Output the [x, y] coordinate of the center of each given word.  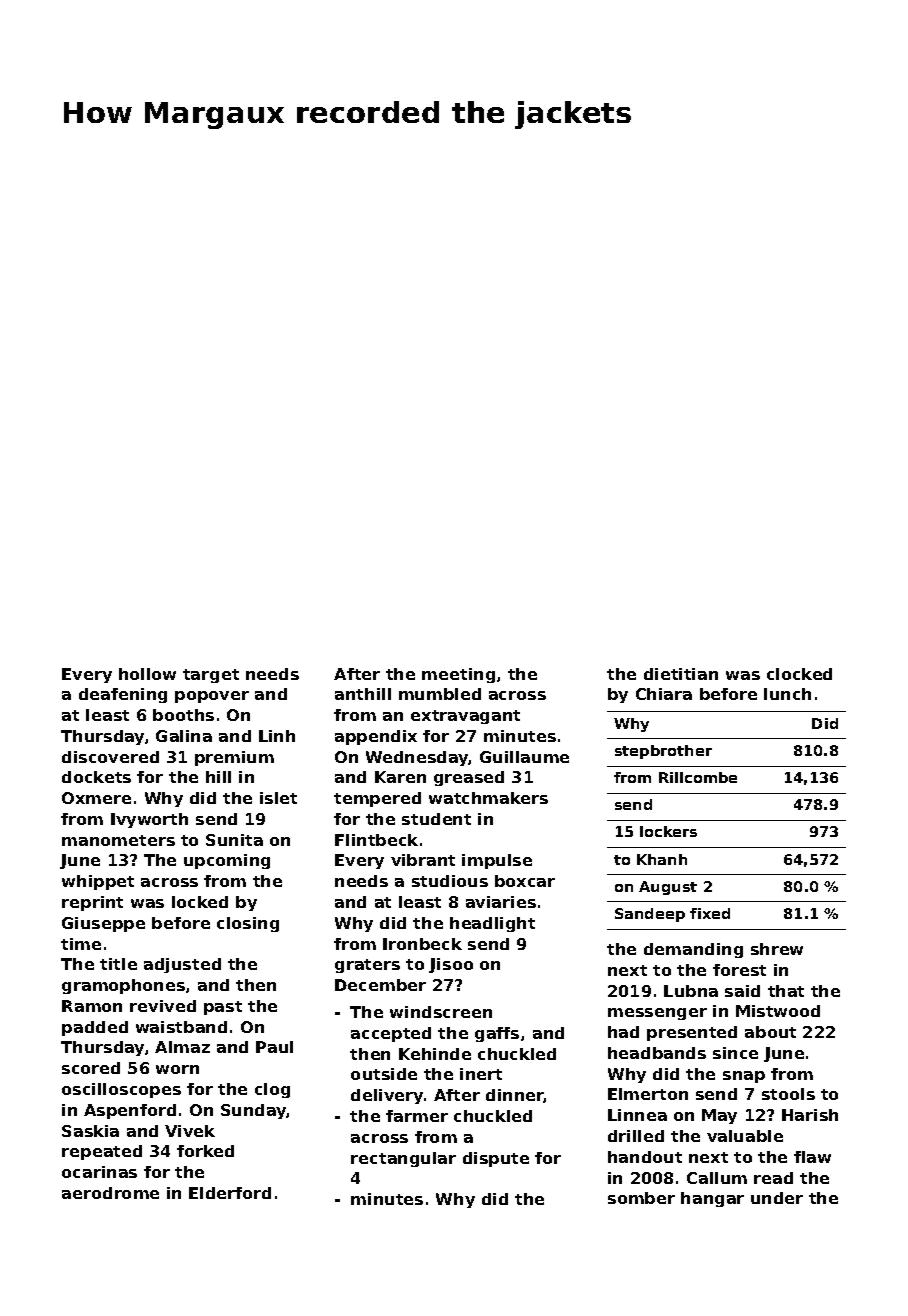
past [223, 1008]
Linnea [637, 1115]
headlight [492, 924]
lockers [668, 831]
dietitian [681, 674]
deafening [123, 695]
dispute [496, 1159]
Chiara [664, 694]
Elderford [230, 1193]
